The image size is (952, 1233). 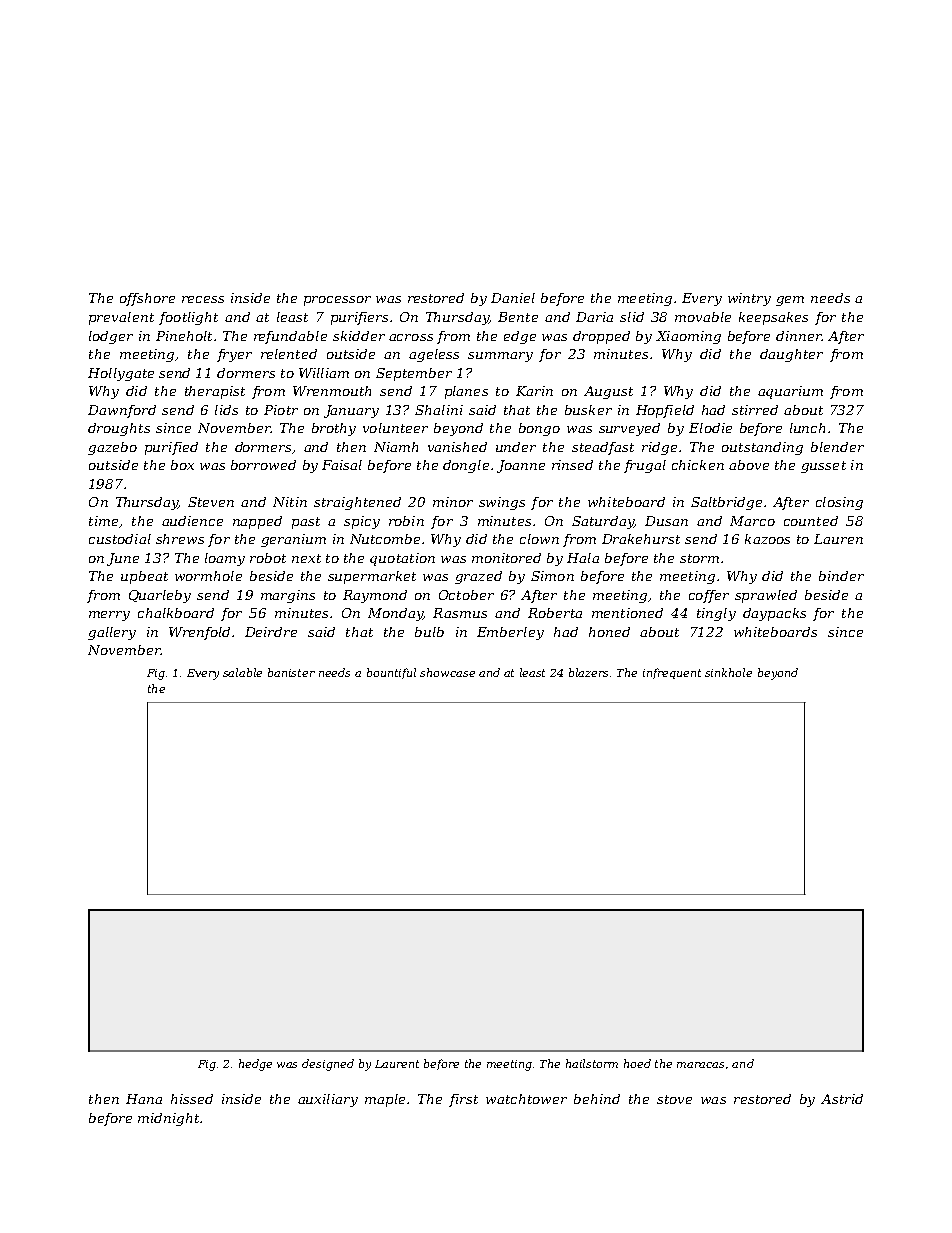 I want to click on daypacks, so click(x=774, y=614).
